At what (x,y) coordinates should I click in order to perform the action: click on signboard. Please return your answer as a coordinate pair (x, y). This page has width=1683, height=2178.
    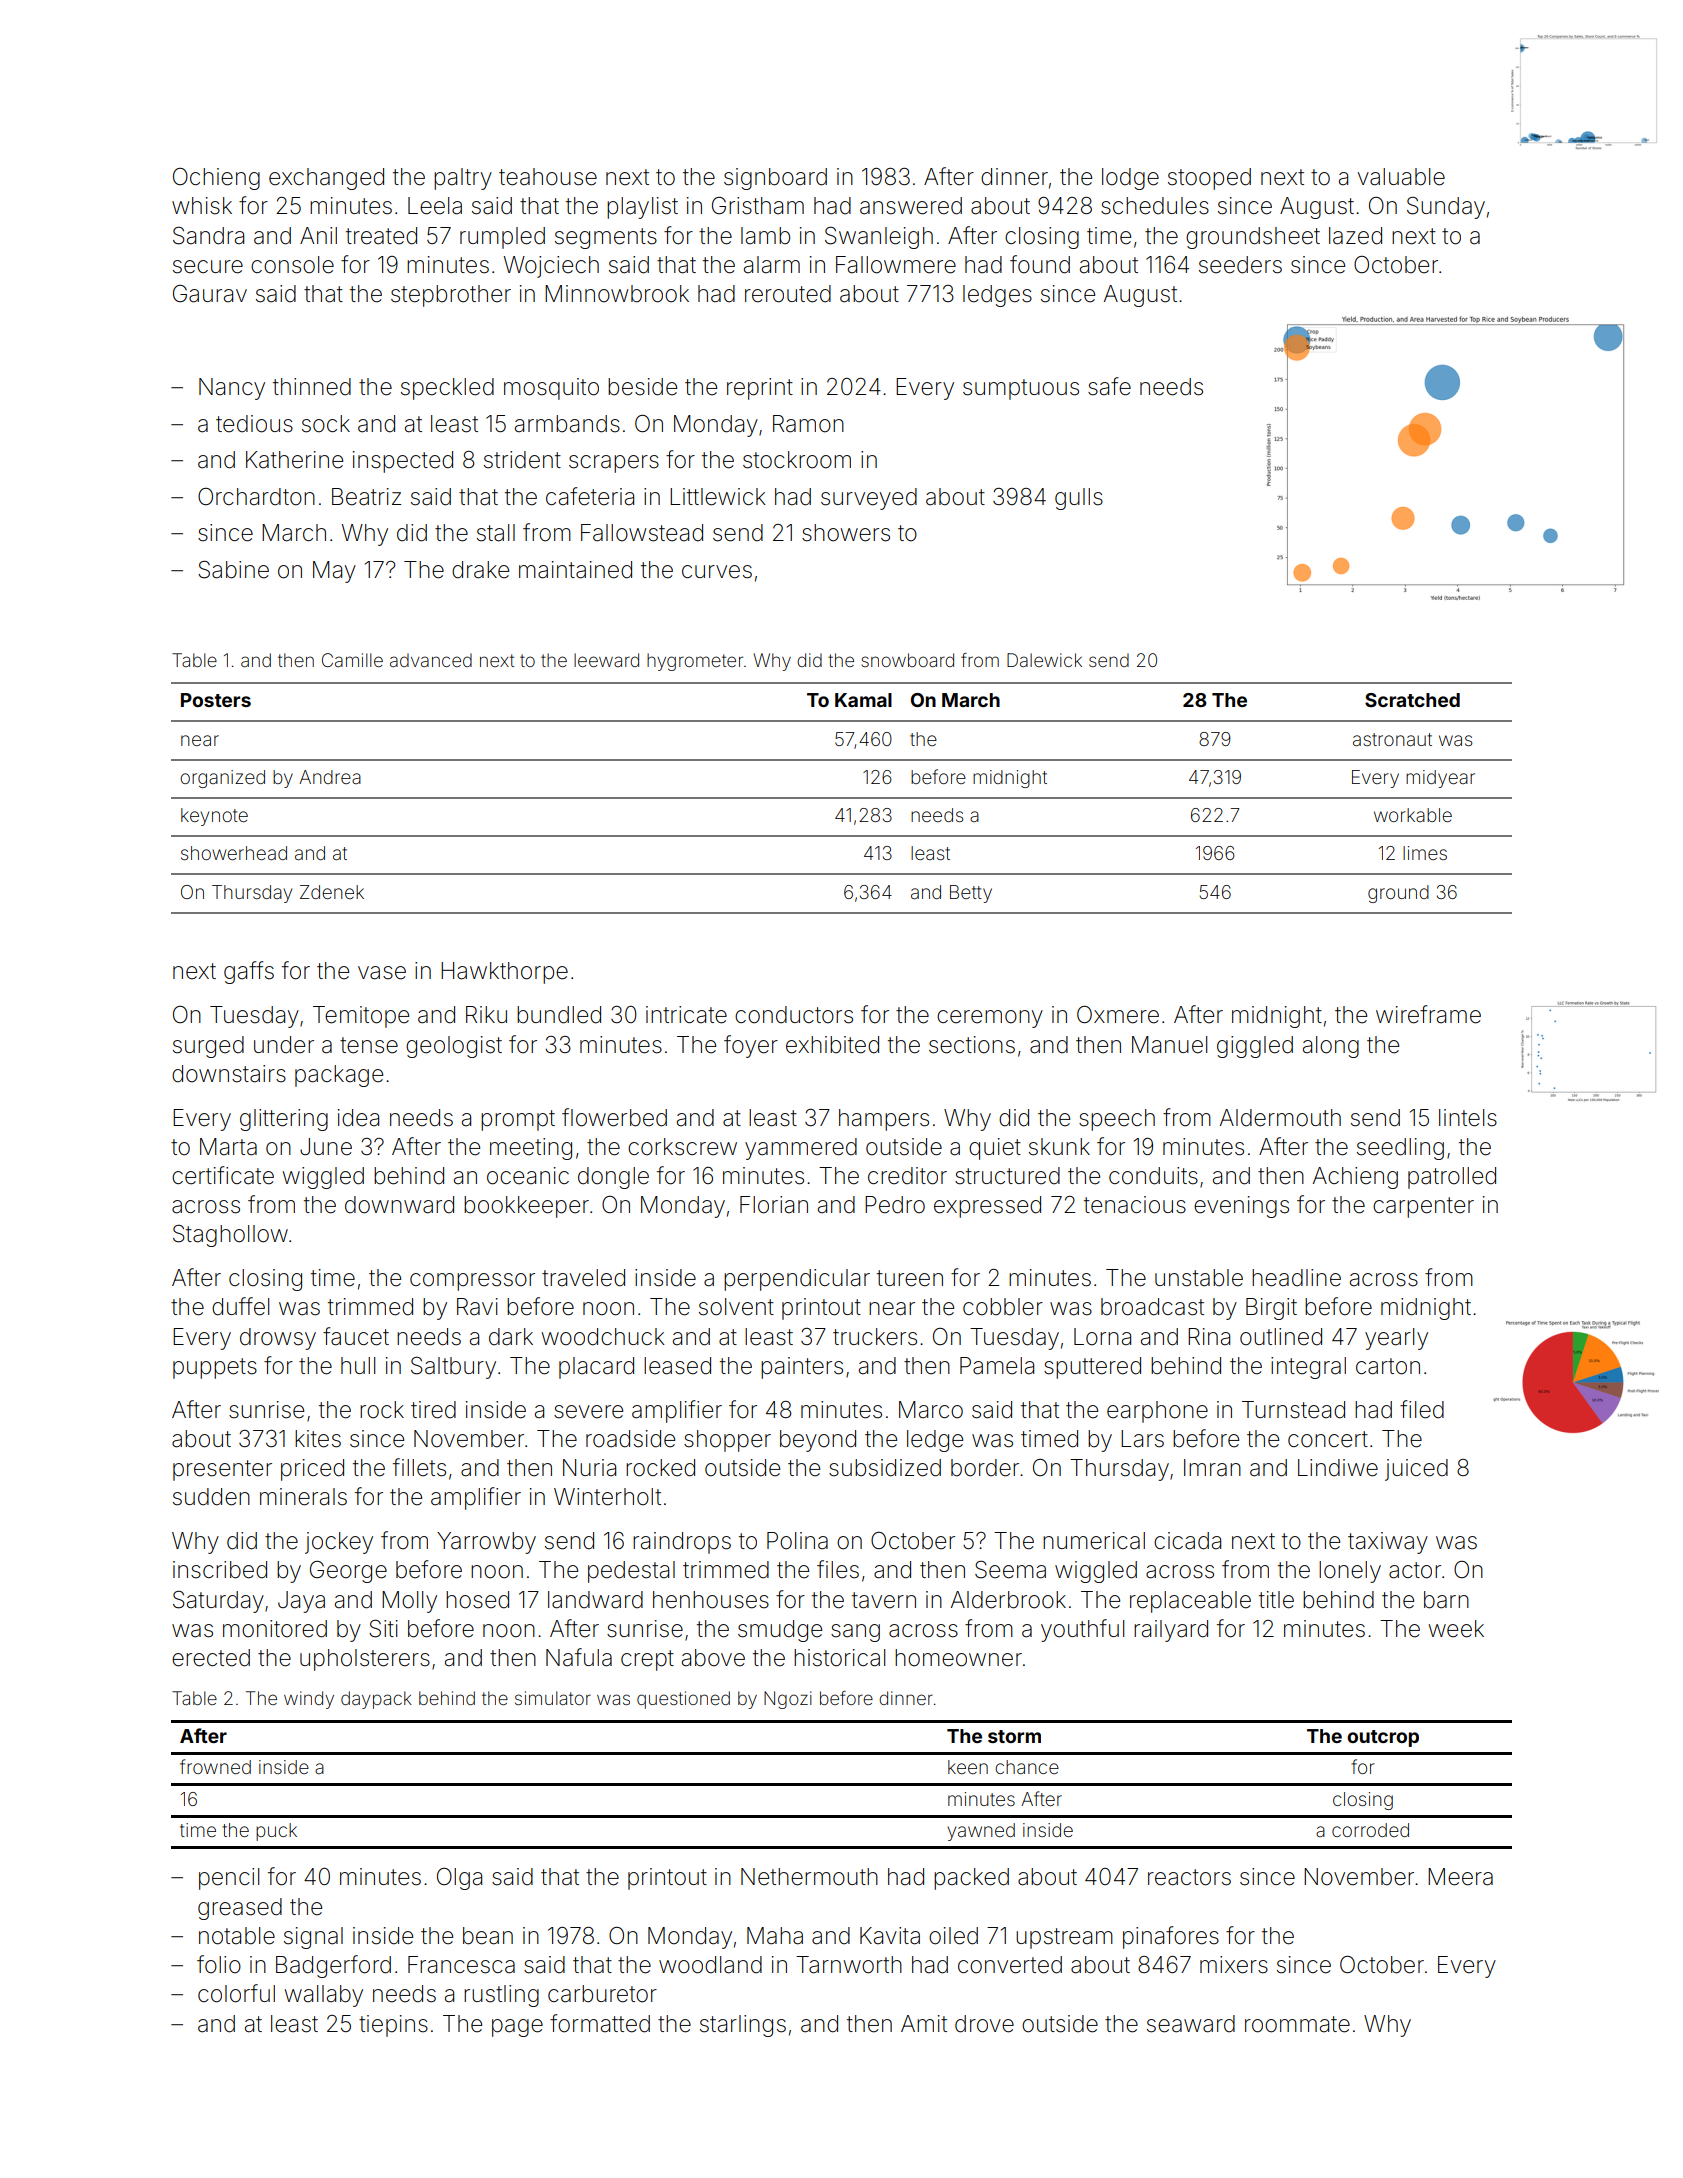
    Looking at the image, I should click on (775, 179).
